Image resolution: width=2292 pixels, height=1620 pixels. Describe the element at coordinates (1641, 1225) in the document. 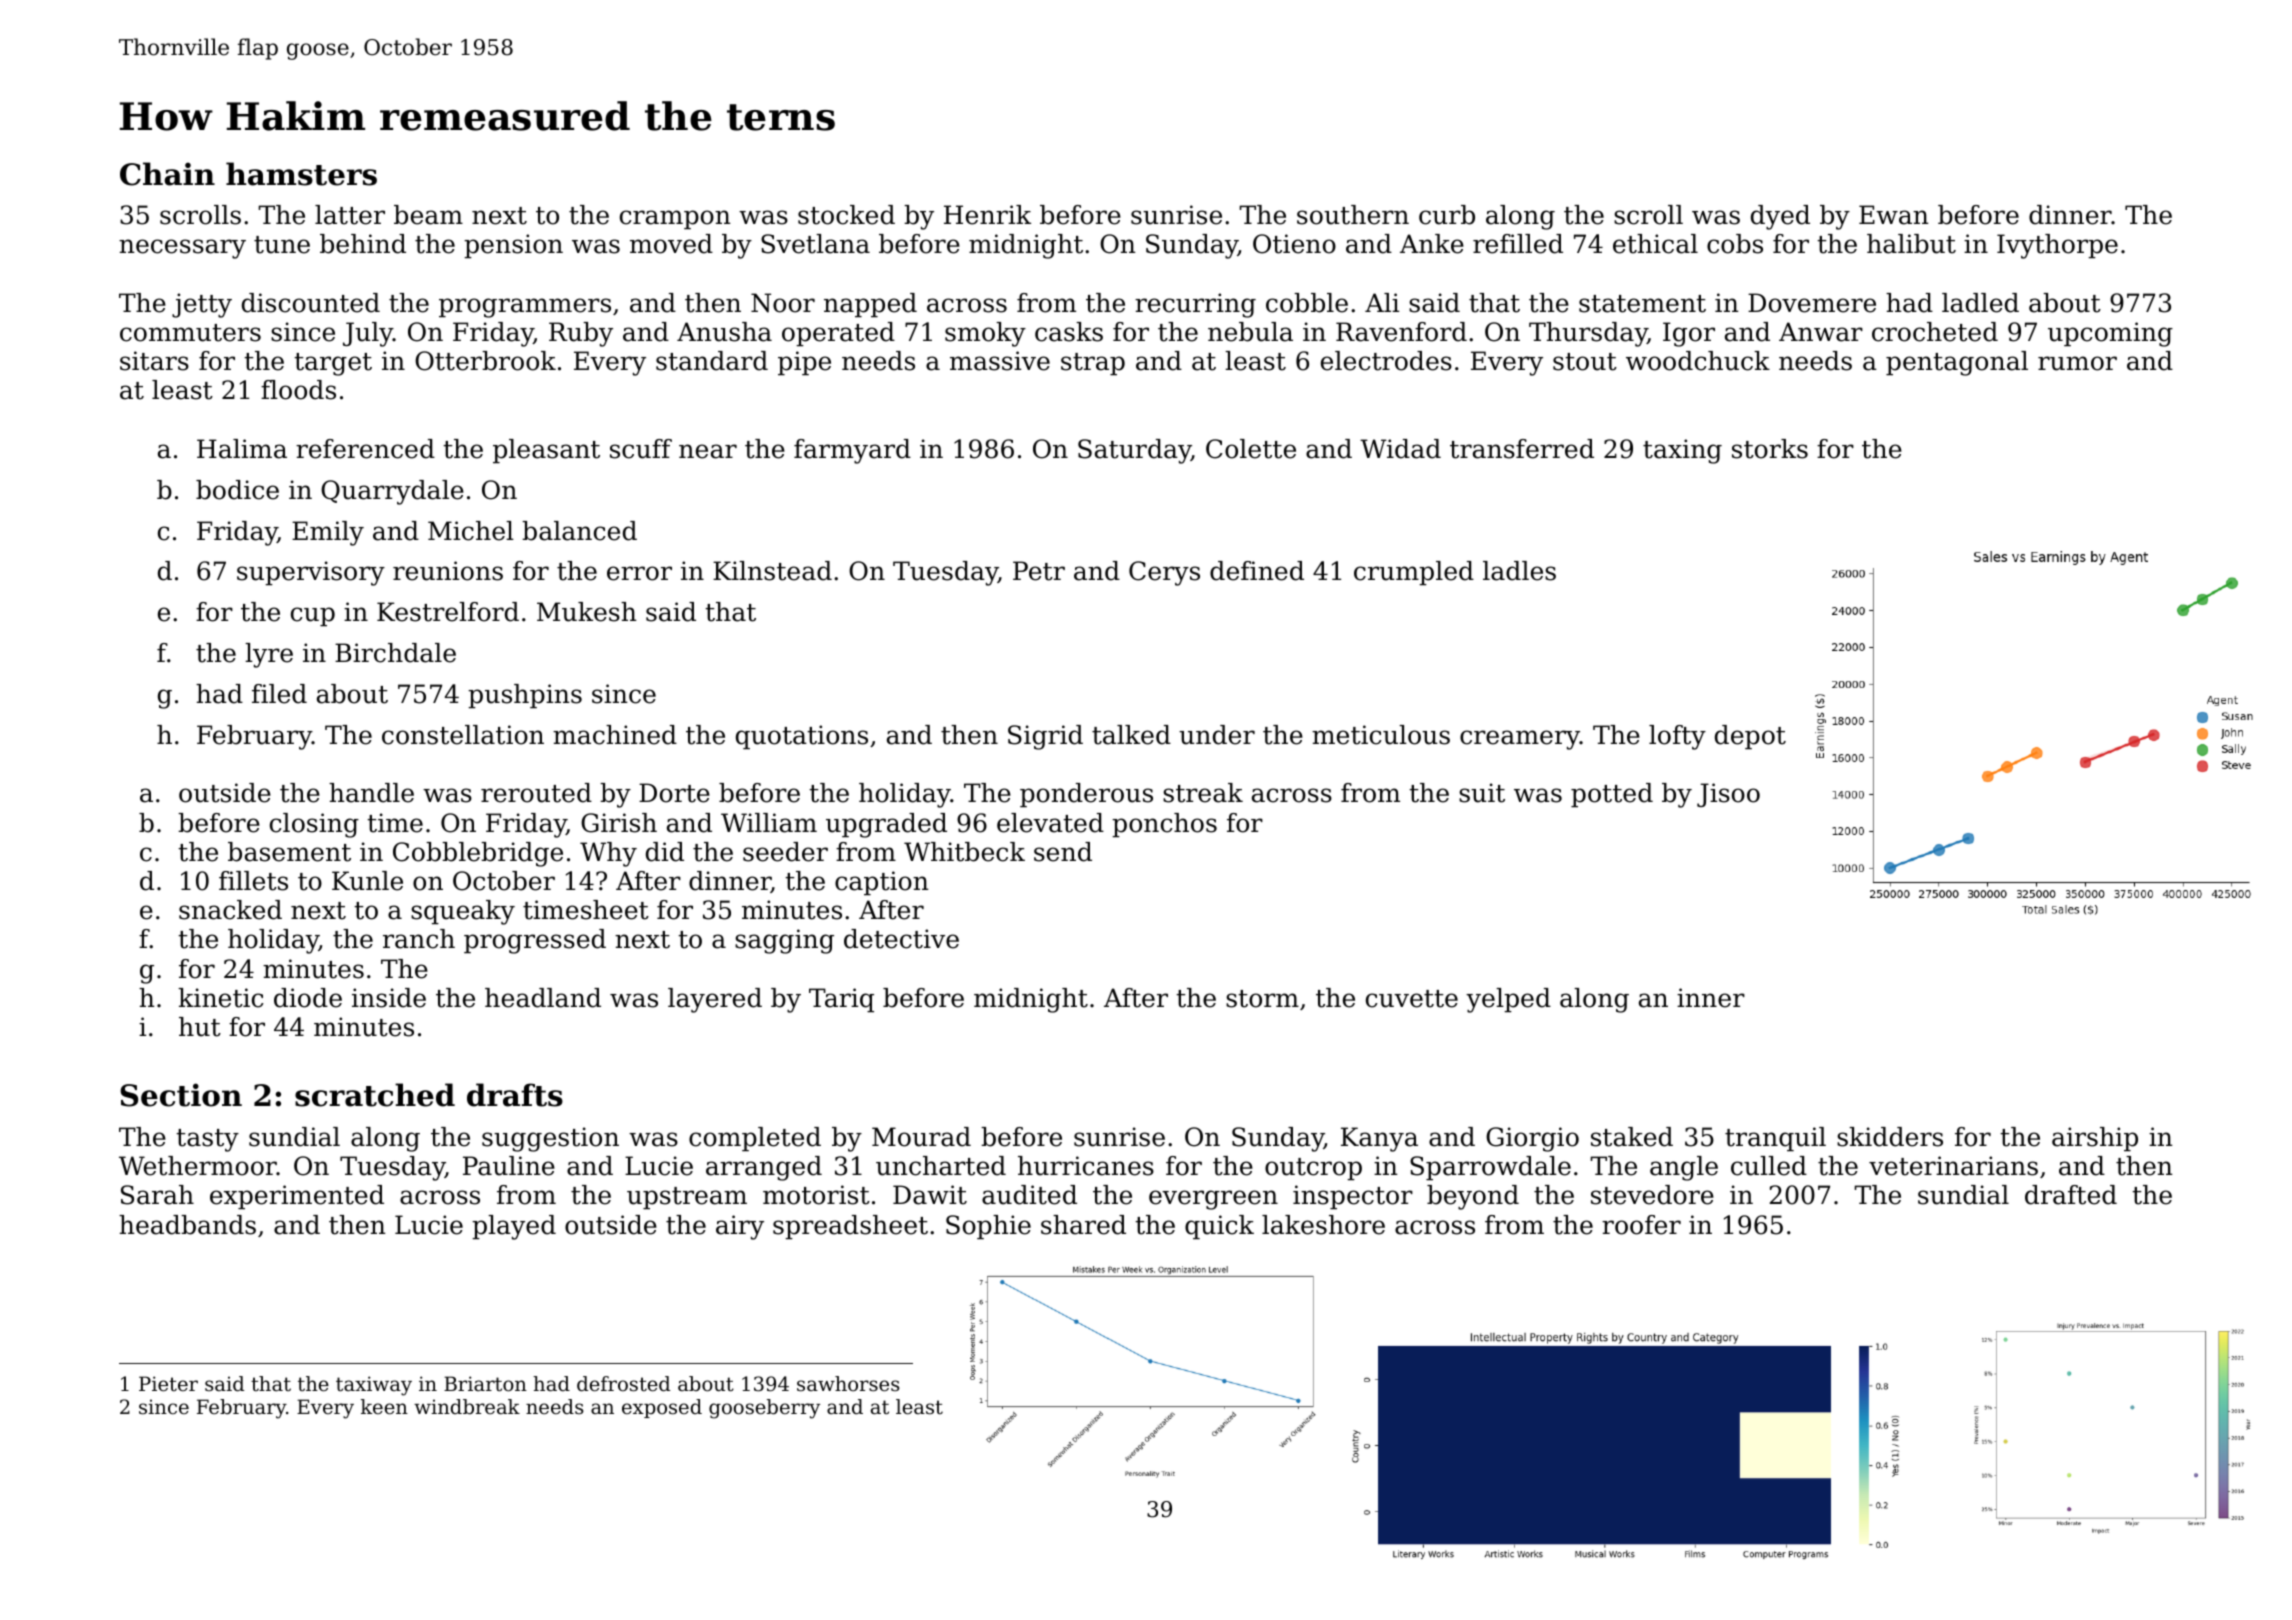

I see `roofer` at that location.
